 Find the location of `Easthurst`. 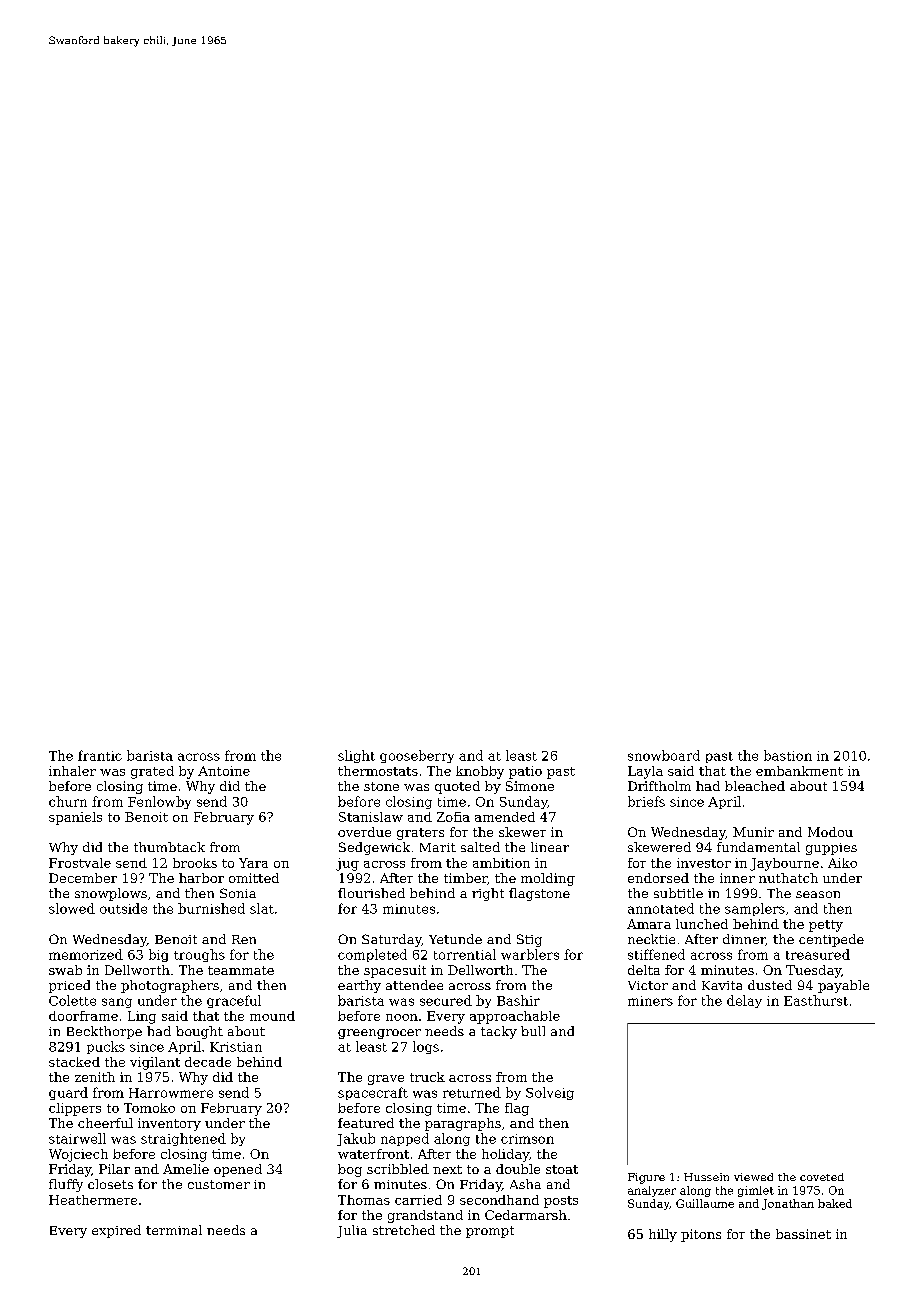

Easthurst is located at coordinates (816, 1000).
